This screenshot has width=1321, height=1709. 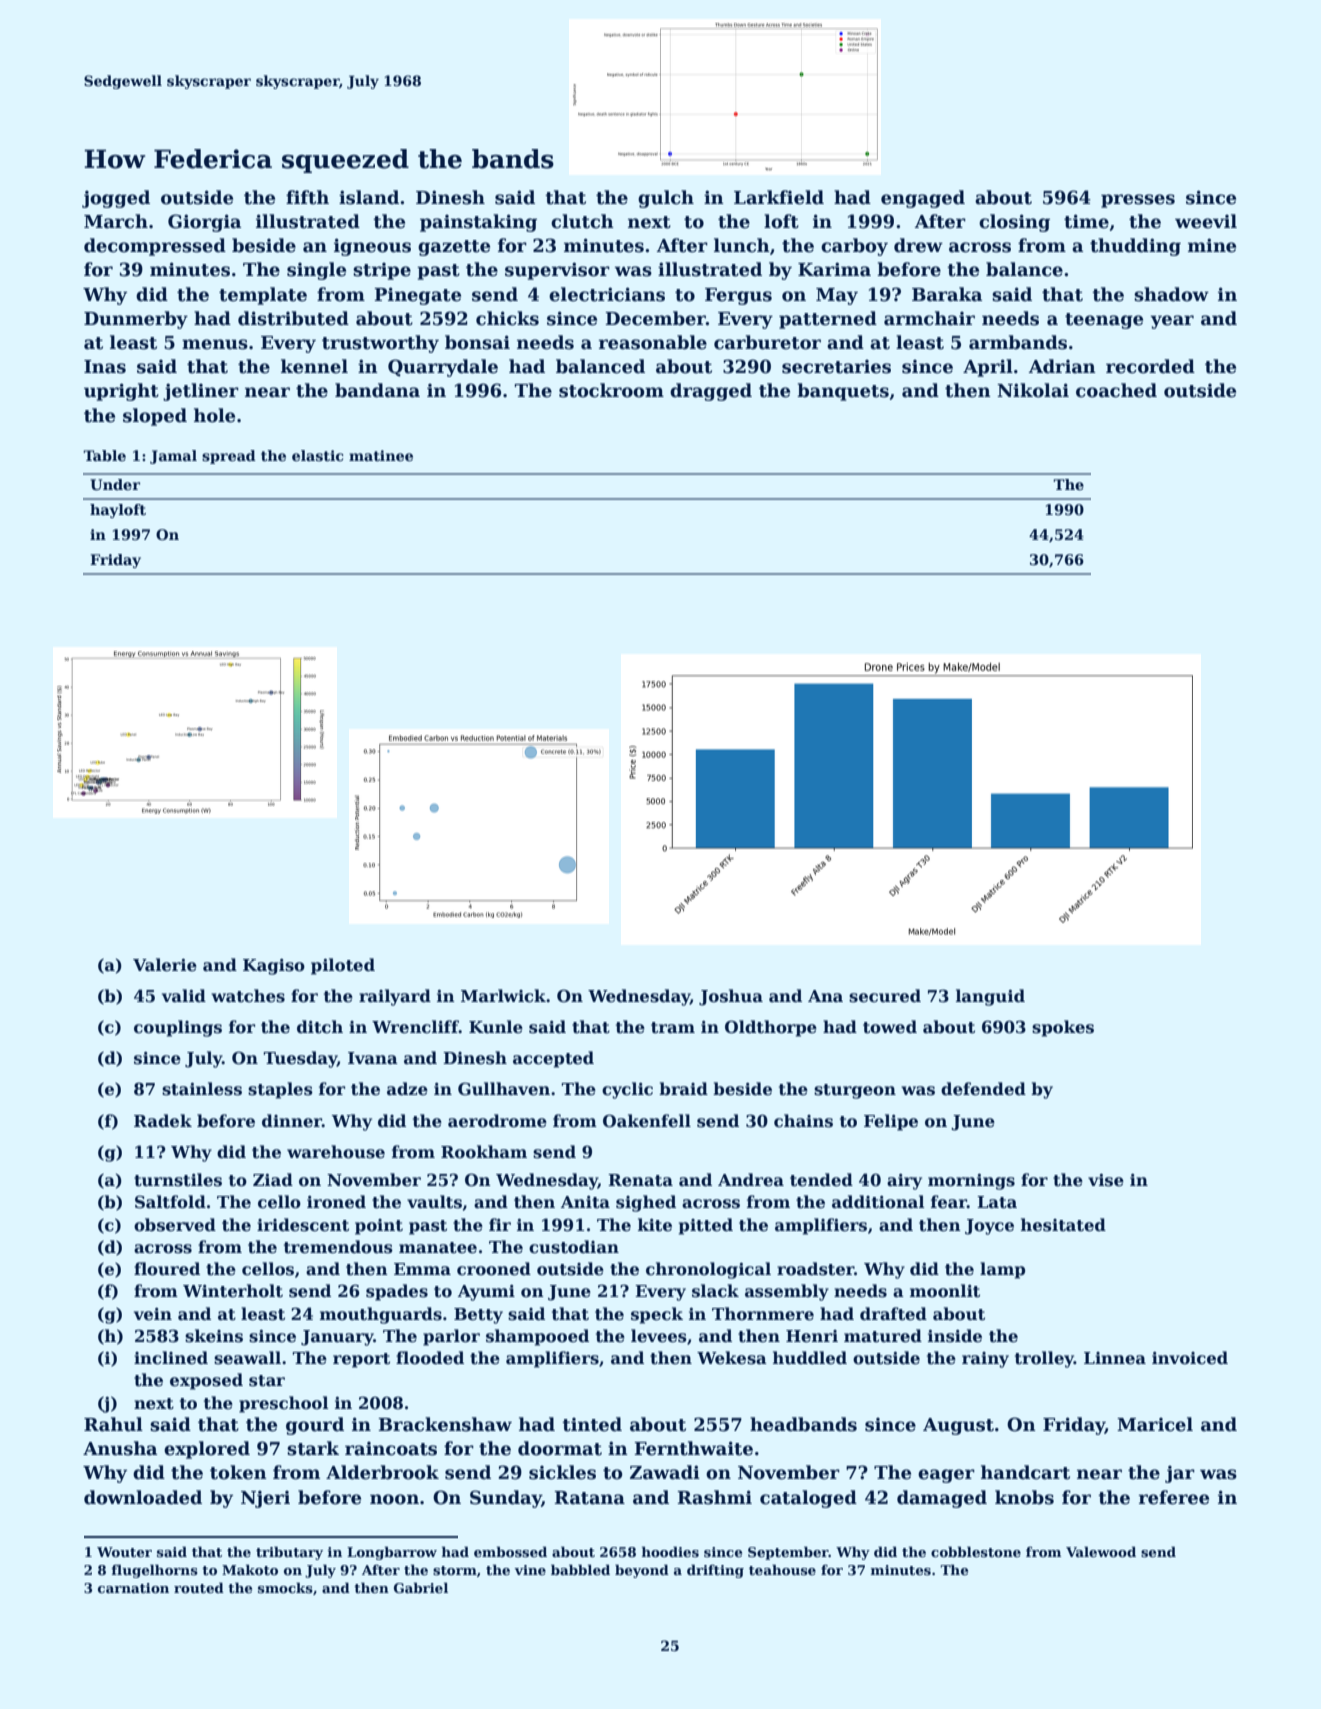 What do you see at coordinates (381, 455) in the screenshot?
I see `matinee` at bounding box center [381, 455].
